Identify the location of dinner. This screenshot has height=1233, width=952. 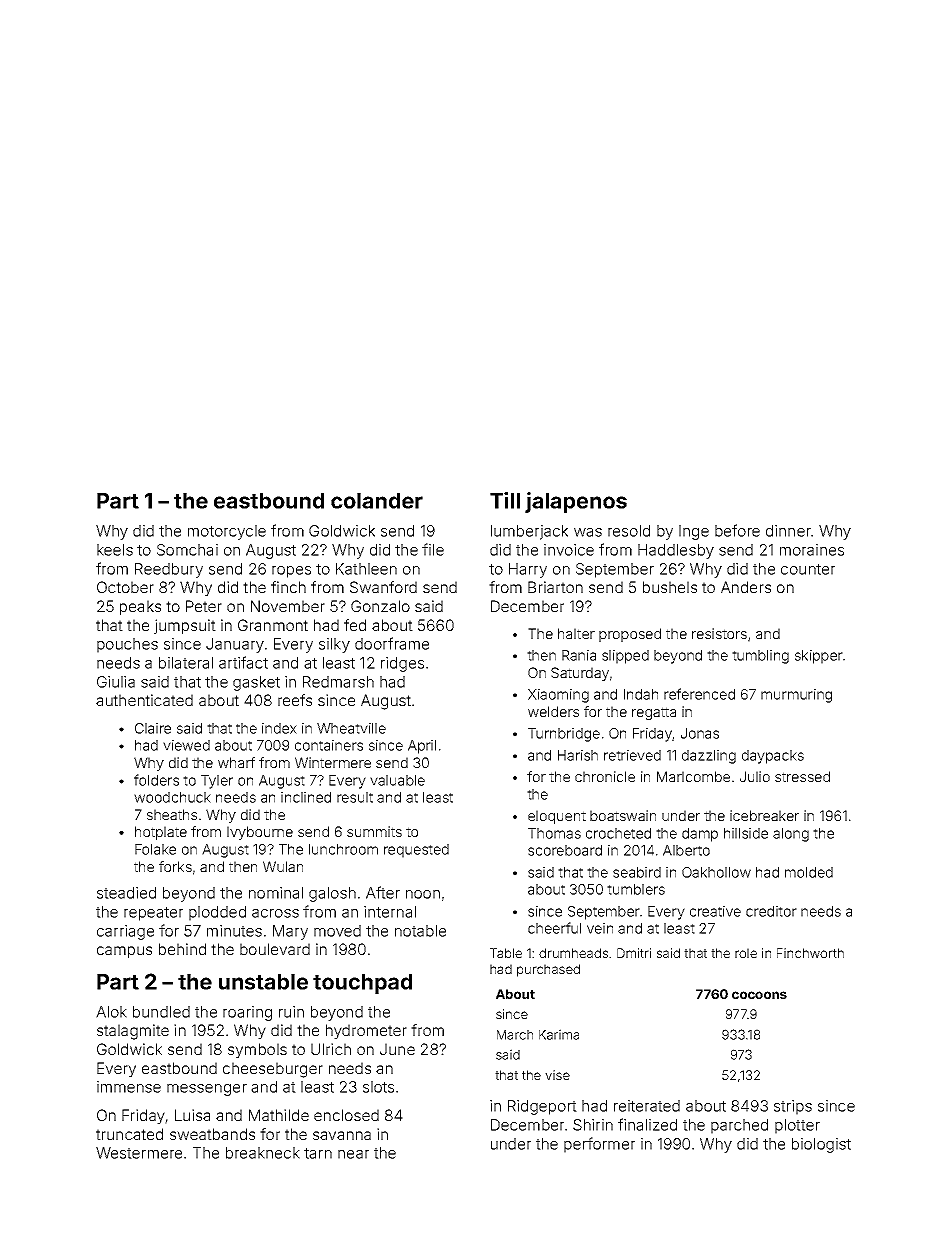
(788, 531).
